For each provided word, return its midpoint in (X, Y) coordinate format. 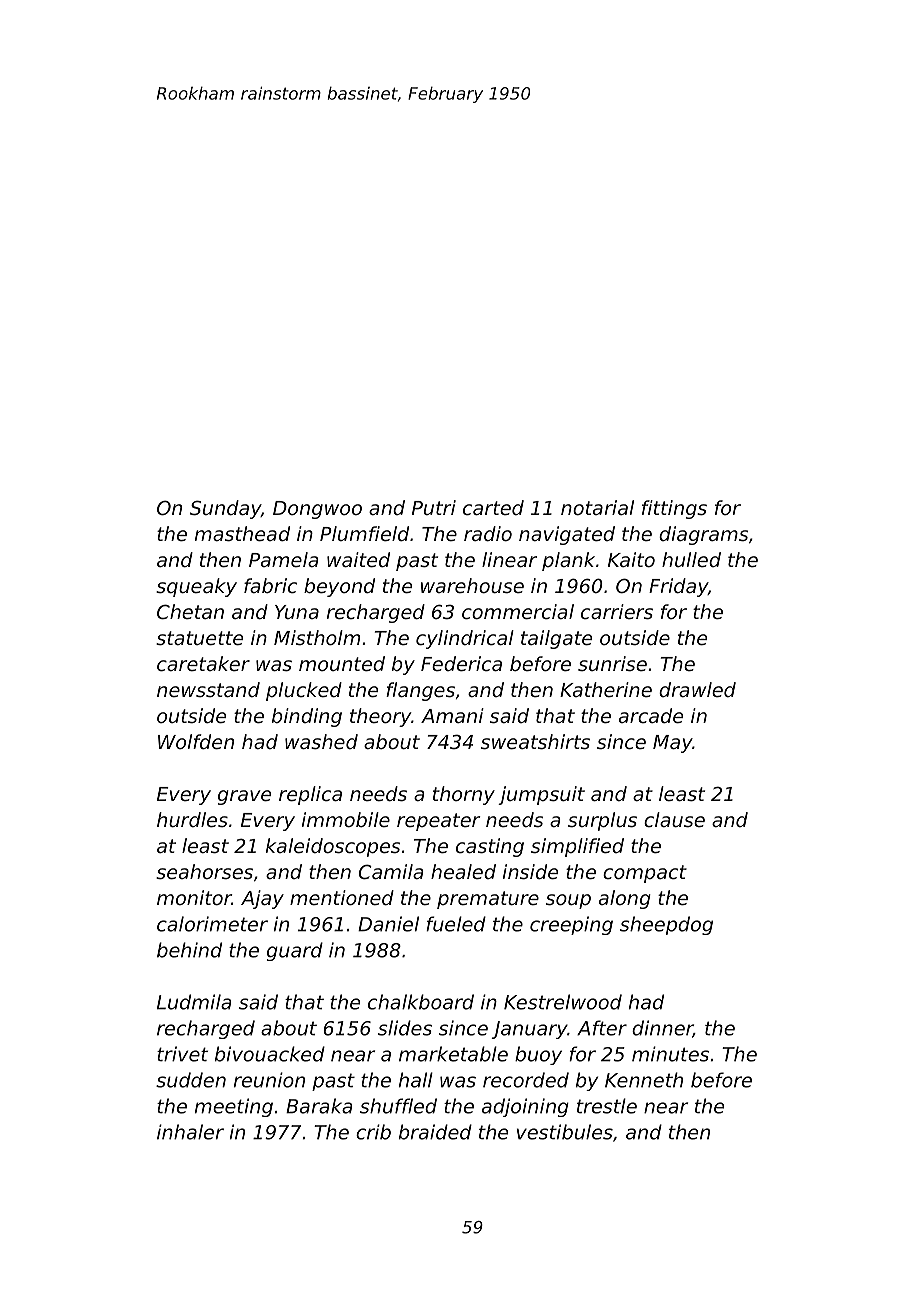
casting (490, 847)
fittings (674, 509)
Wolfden (196, 741)
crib (373, 1132)
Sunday (225, 509)
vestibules (565, 1132)
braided (435, 1132)
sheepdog (666, 925)
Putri (434, 507)
